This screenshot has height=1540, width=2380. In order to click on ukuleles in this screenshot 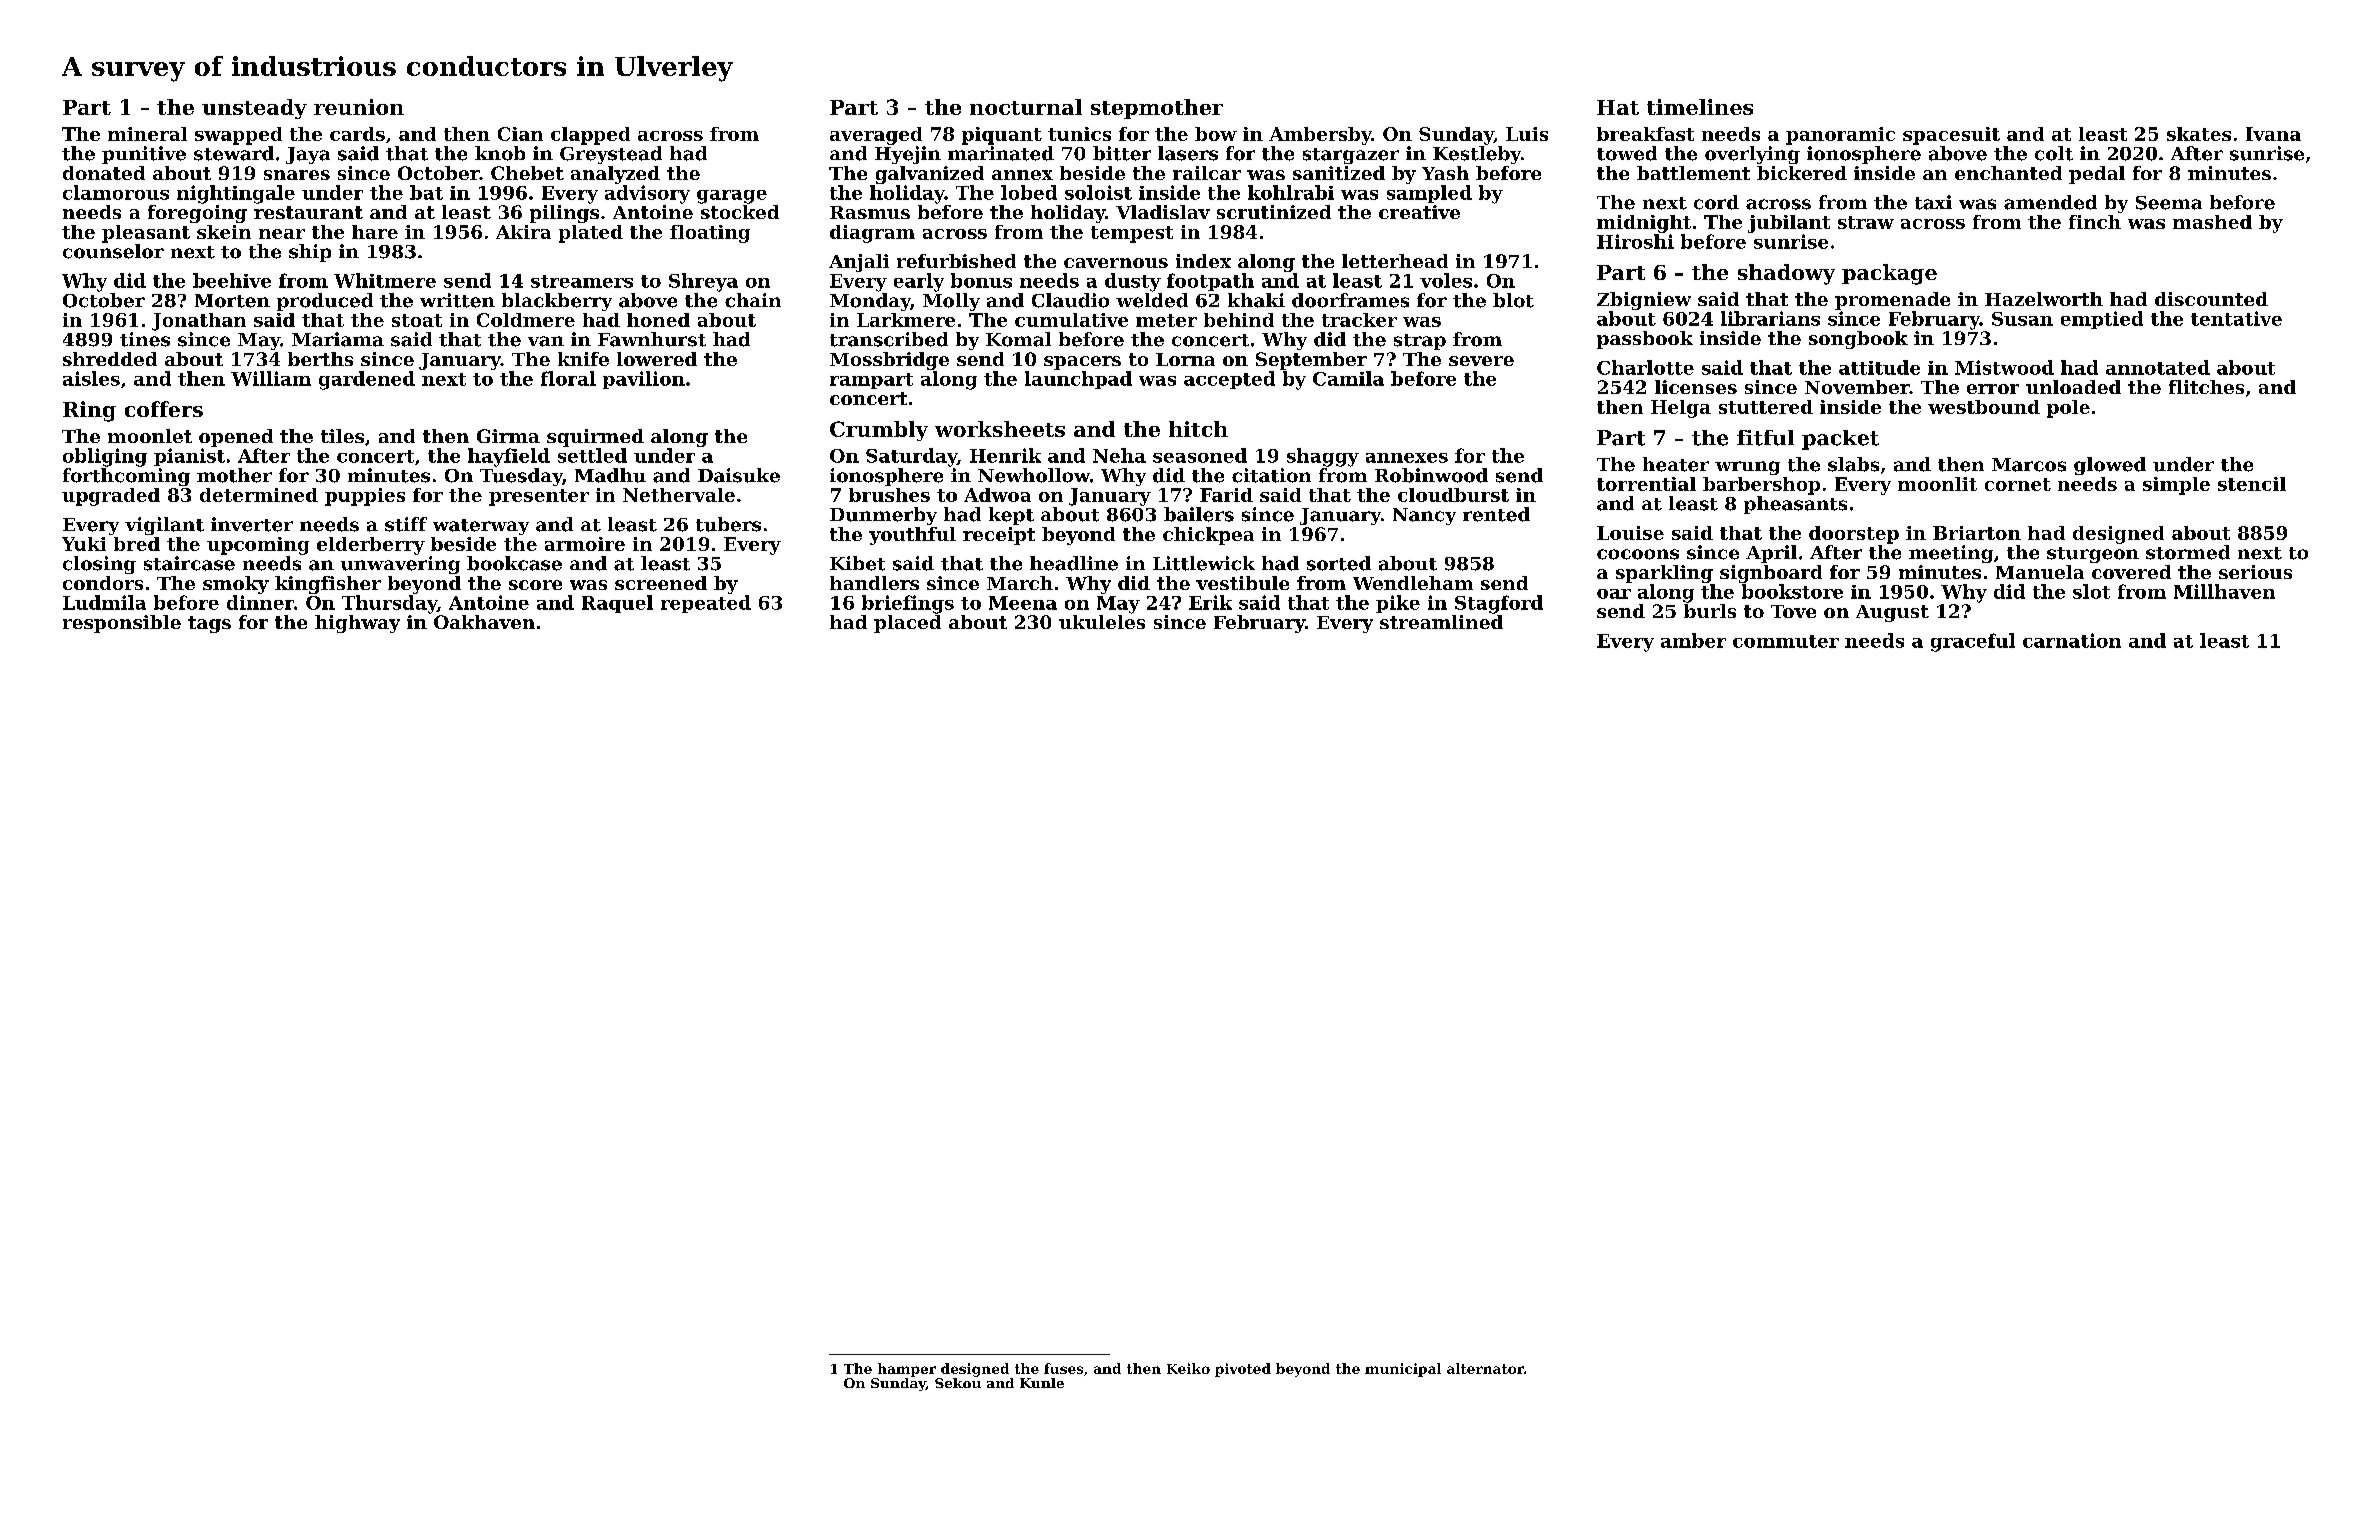, I will do `click(1102, 622)`.
